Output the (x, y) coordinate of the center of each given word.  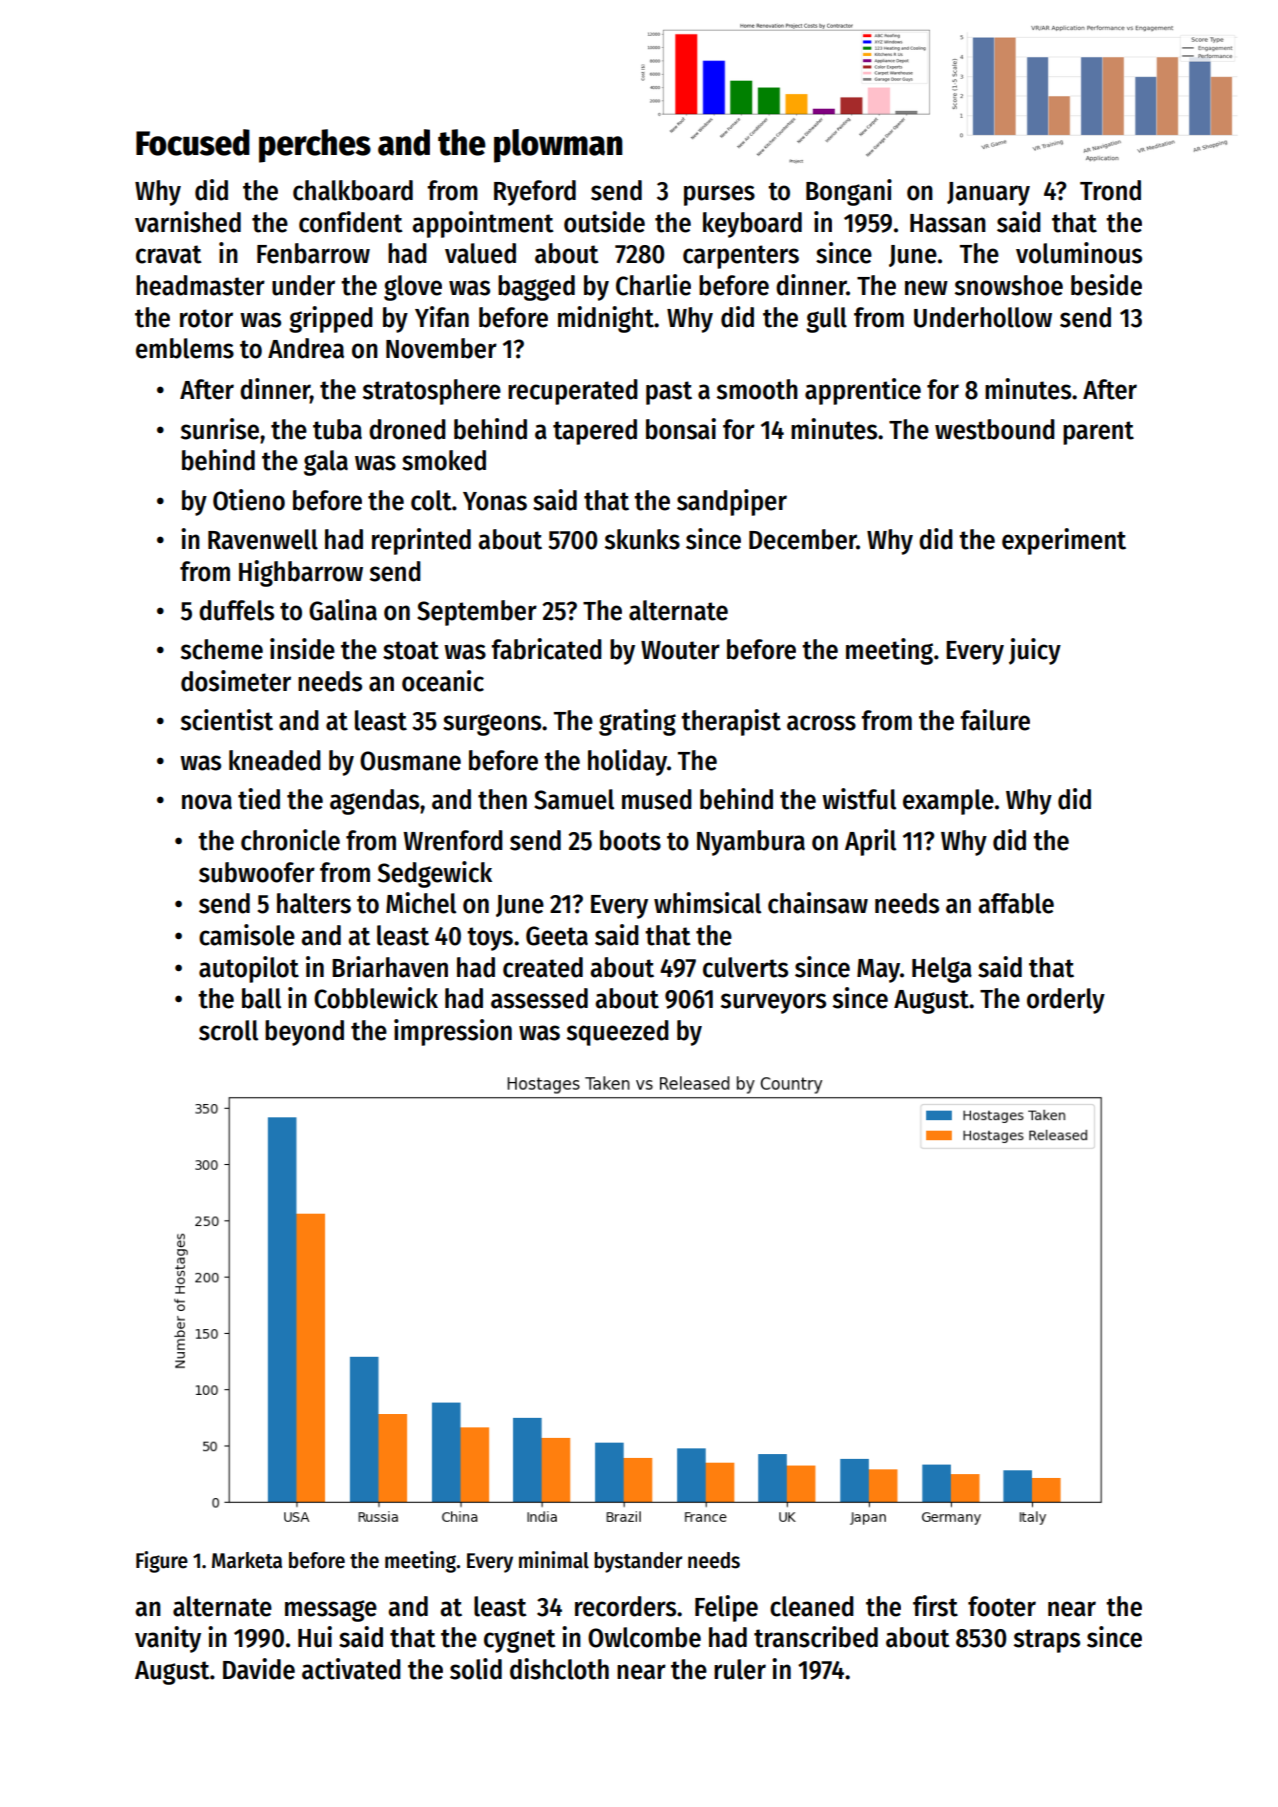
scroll (228, 1030)
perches (315, 146)
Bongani (849, 192)
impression (453, 1032)
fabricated (546, 649)
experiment (1064, 541)
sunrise (220, 429)
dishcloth (559, 1669)
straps (1047, 1641)
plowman (558, 146)
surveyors (773, 1003)
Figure (162, 1562)
